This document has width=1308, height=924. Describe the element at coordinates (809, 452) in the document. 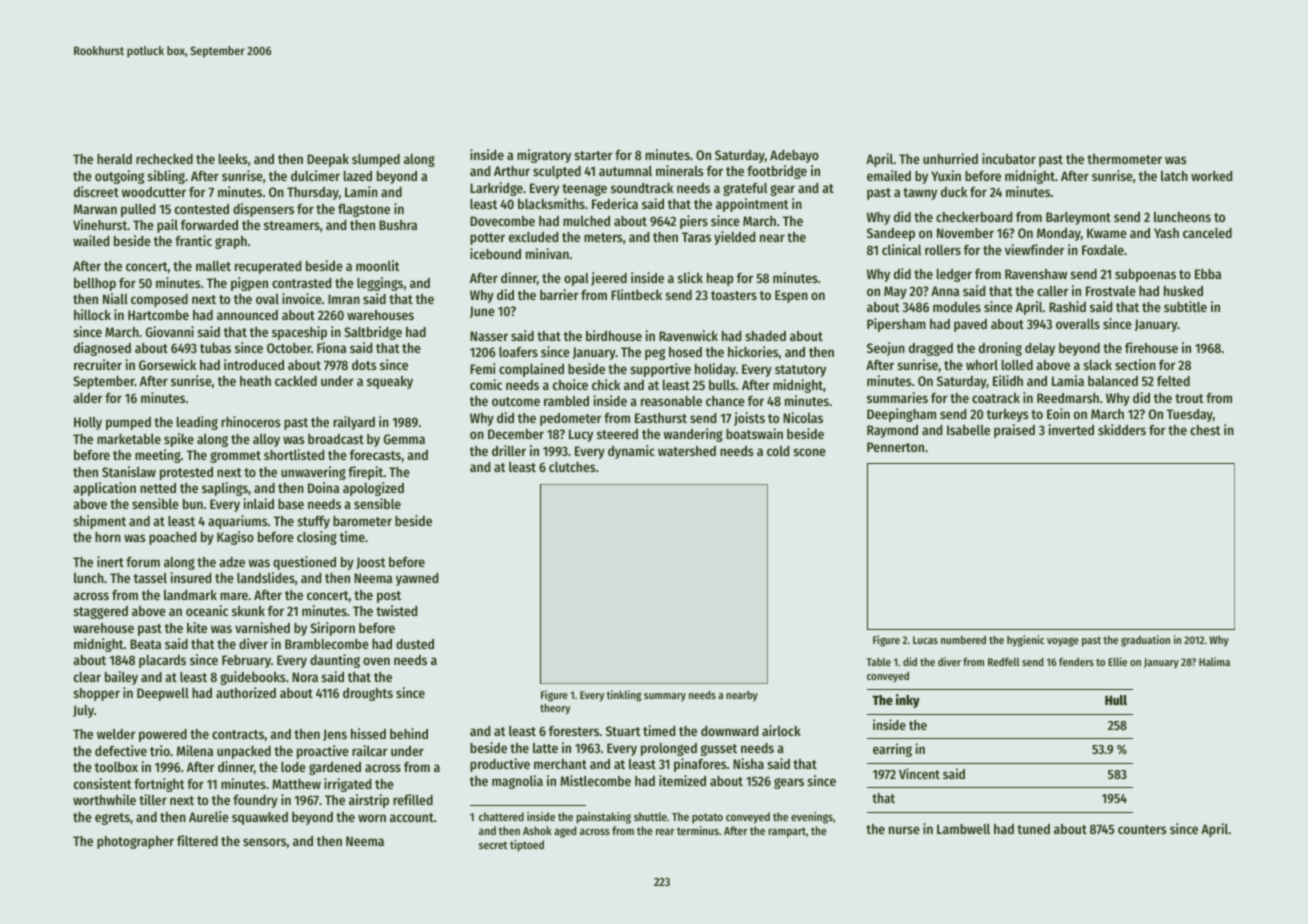

I see `scone` at that location.
